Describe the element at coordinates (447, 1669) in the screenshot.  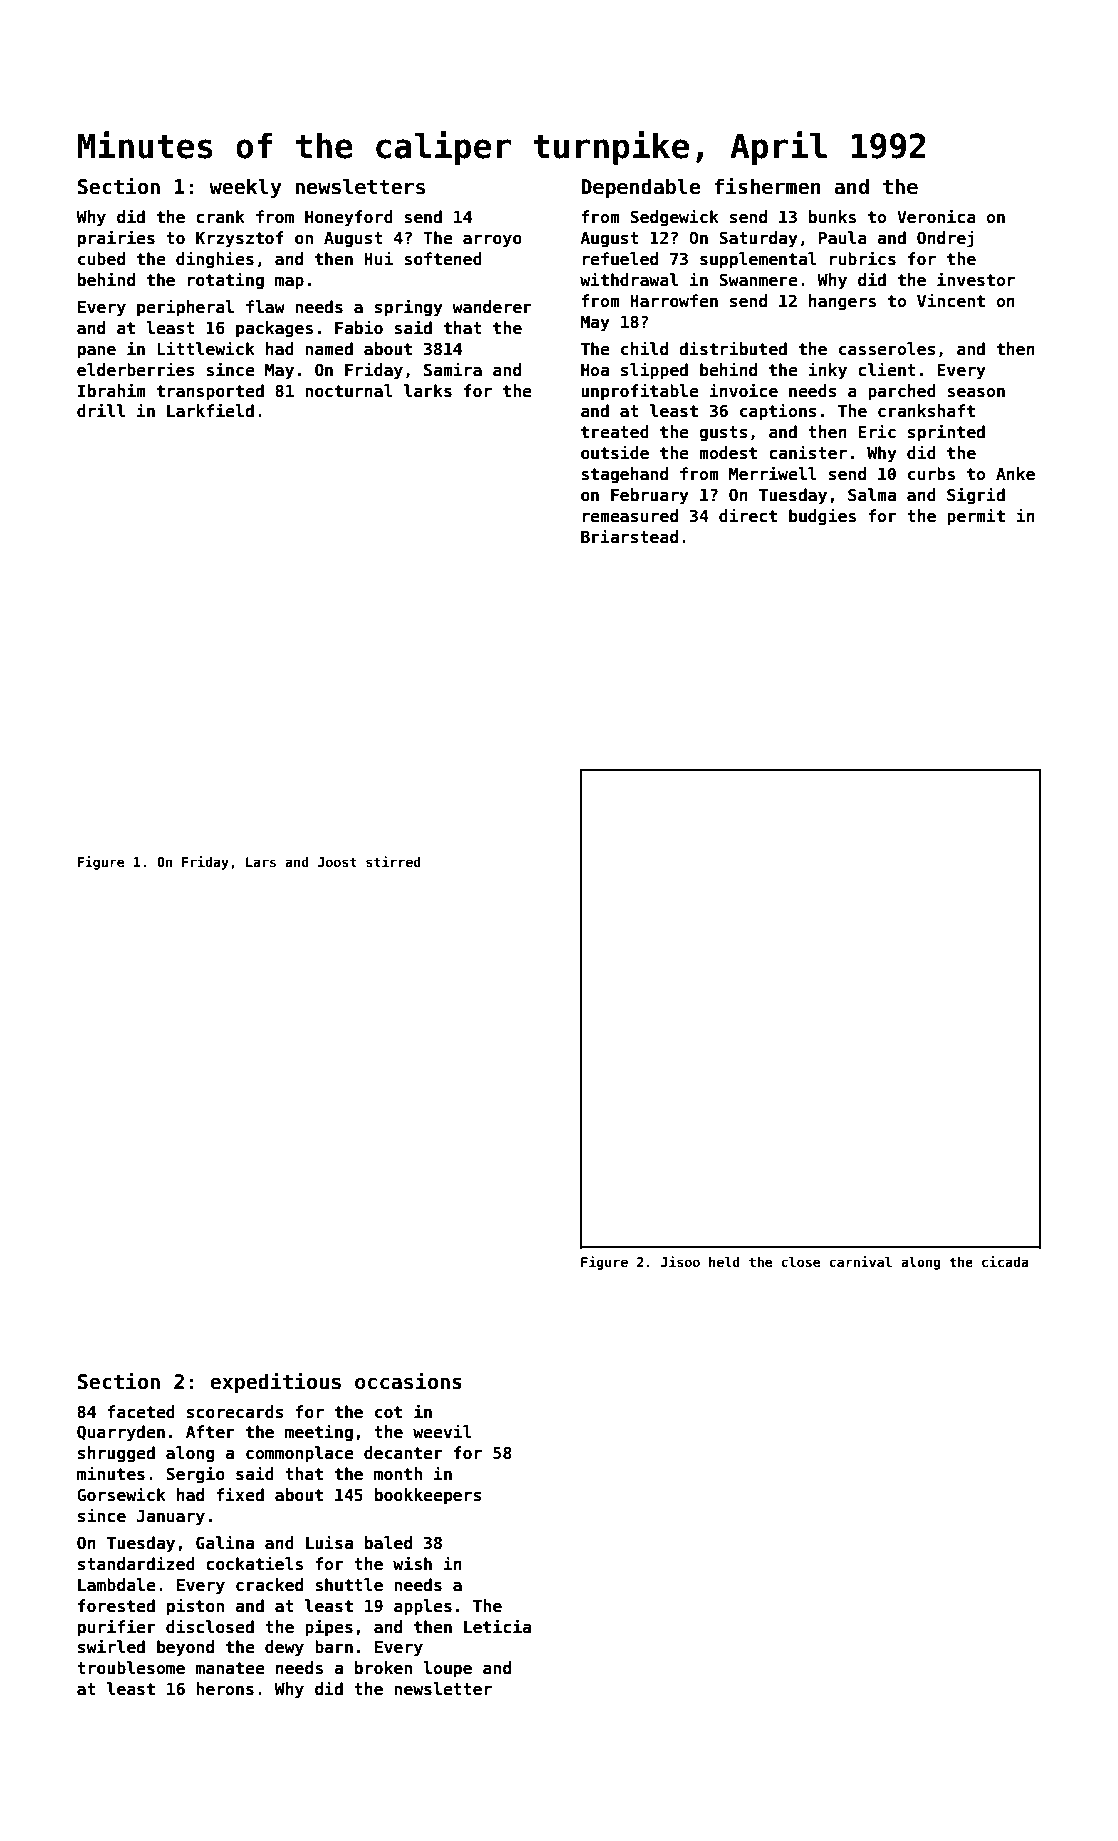
I see `loupe` at that location.
